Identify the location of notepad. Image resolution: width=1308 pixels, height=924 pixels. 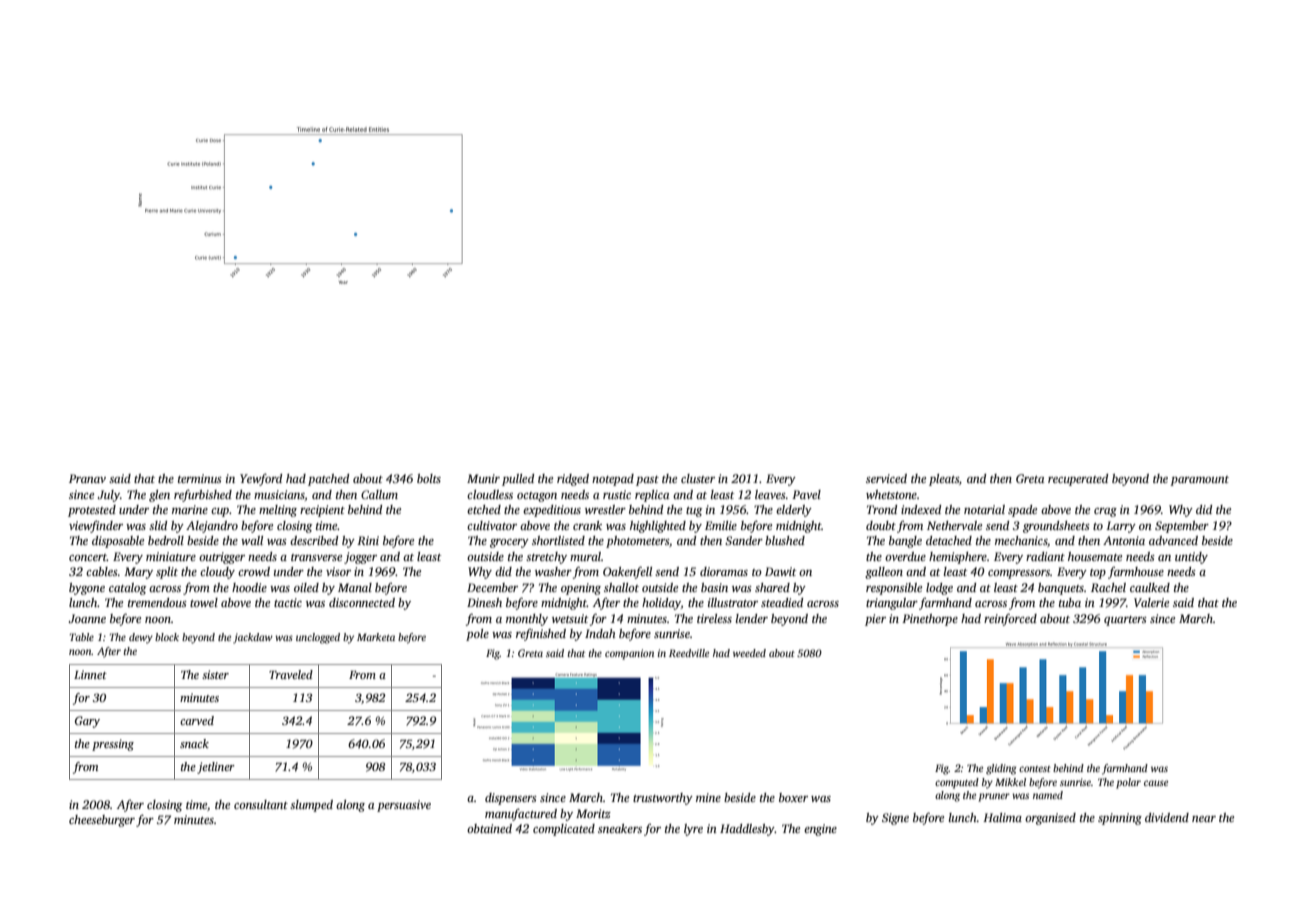
(613, 480).
